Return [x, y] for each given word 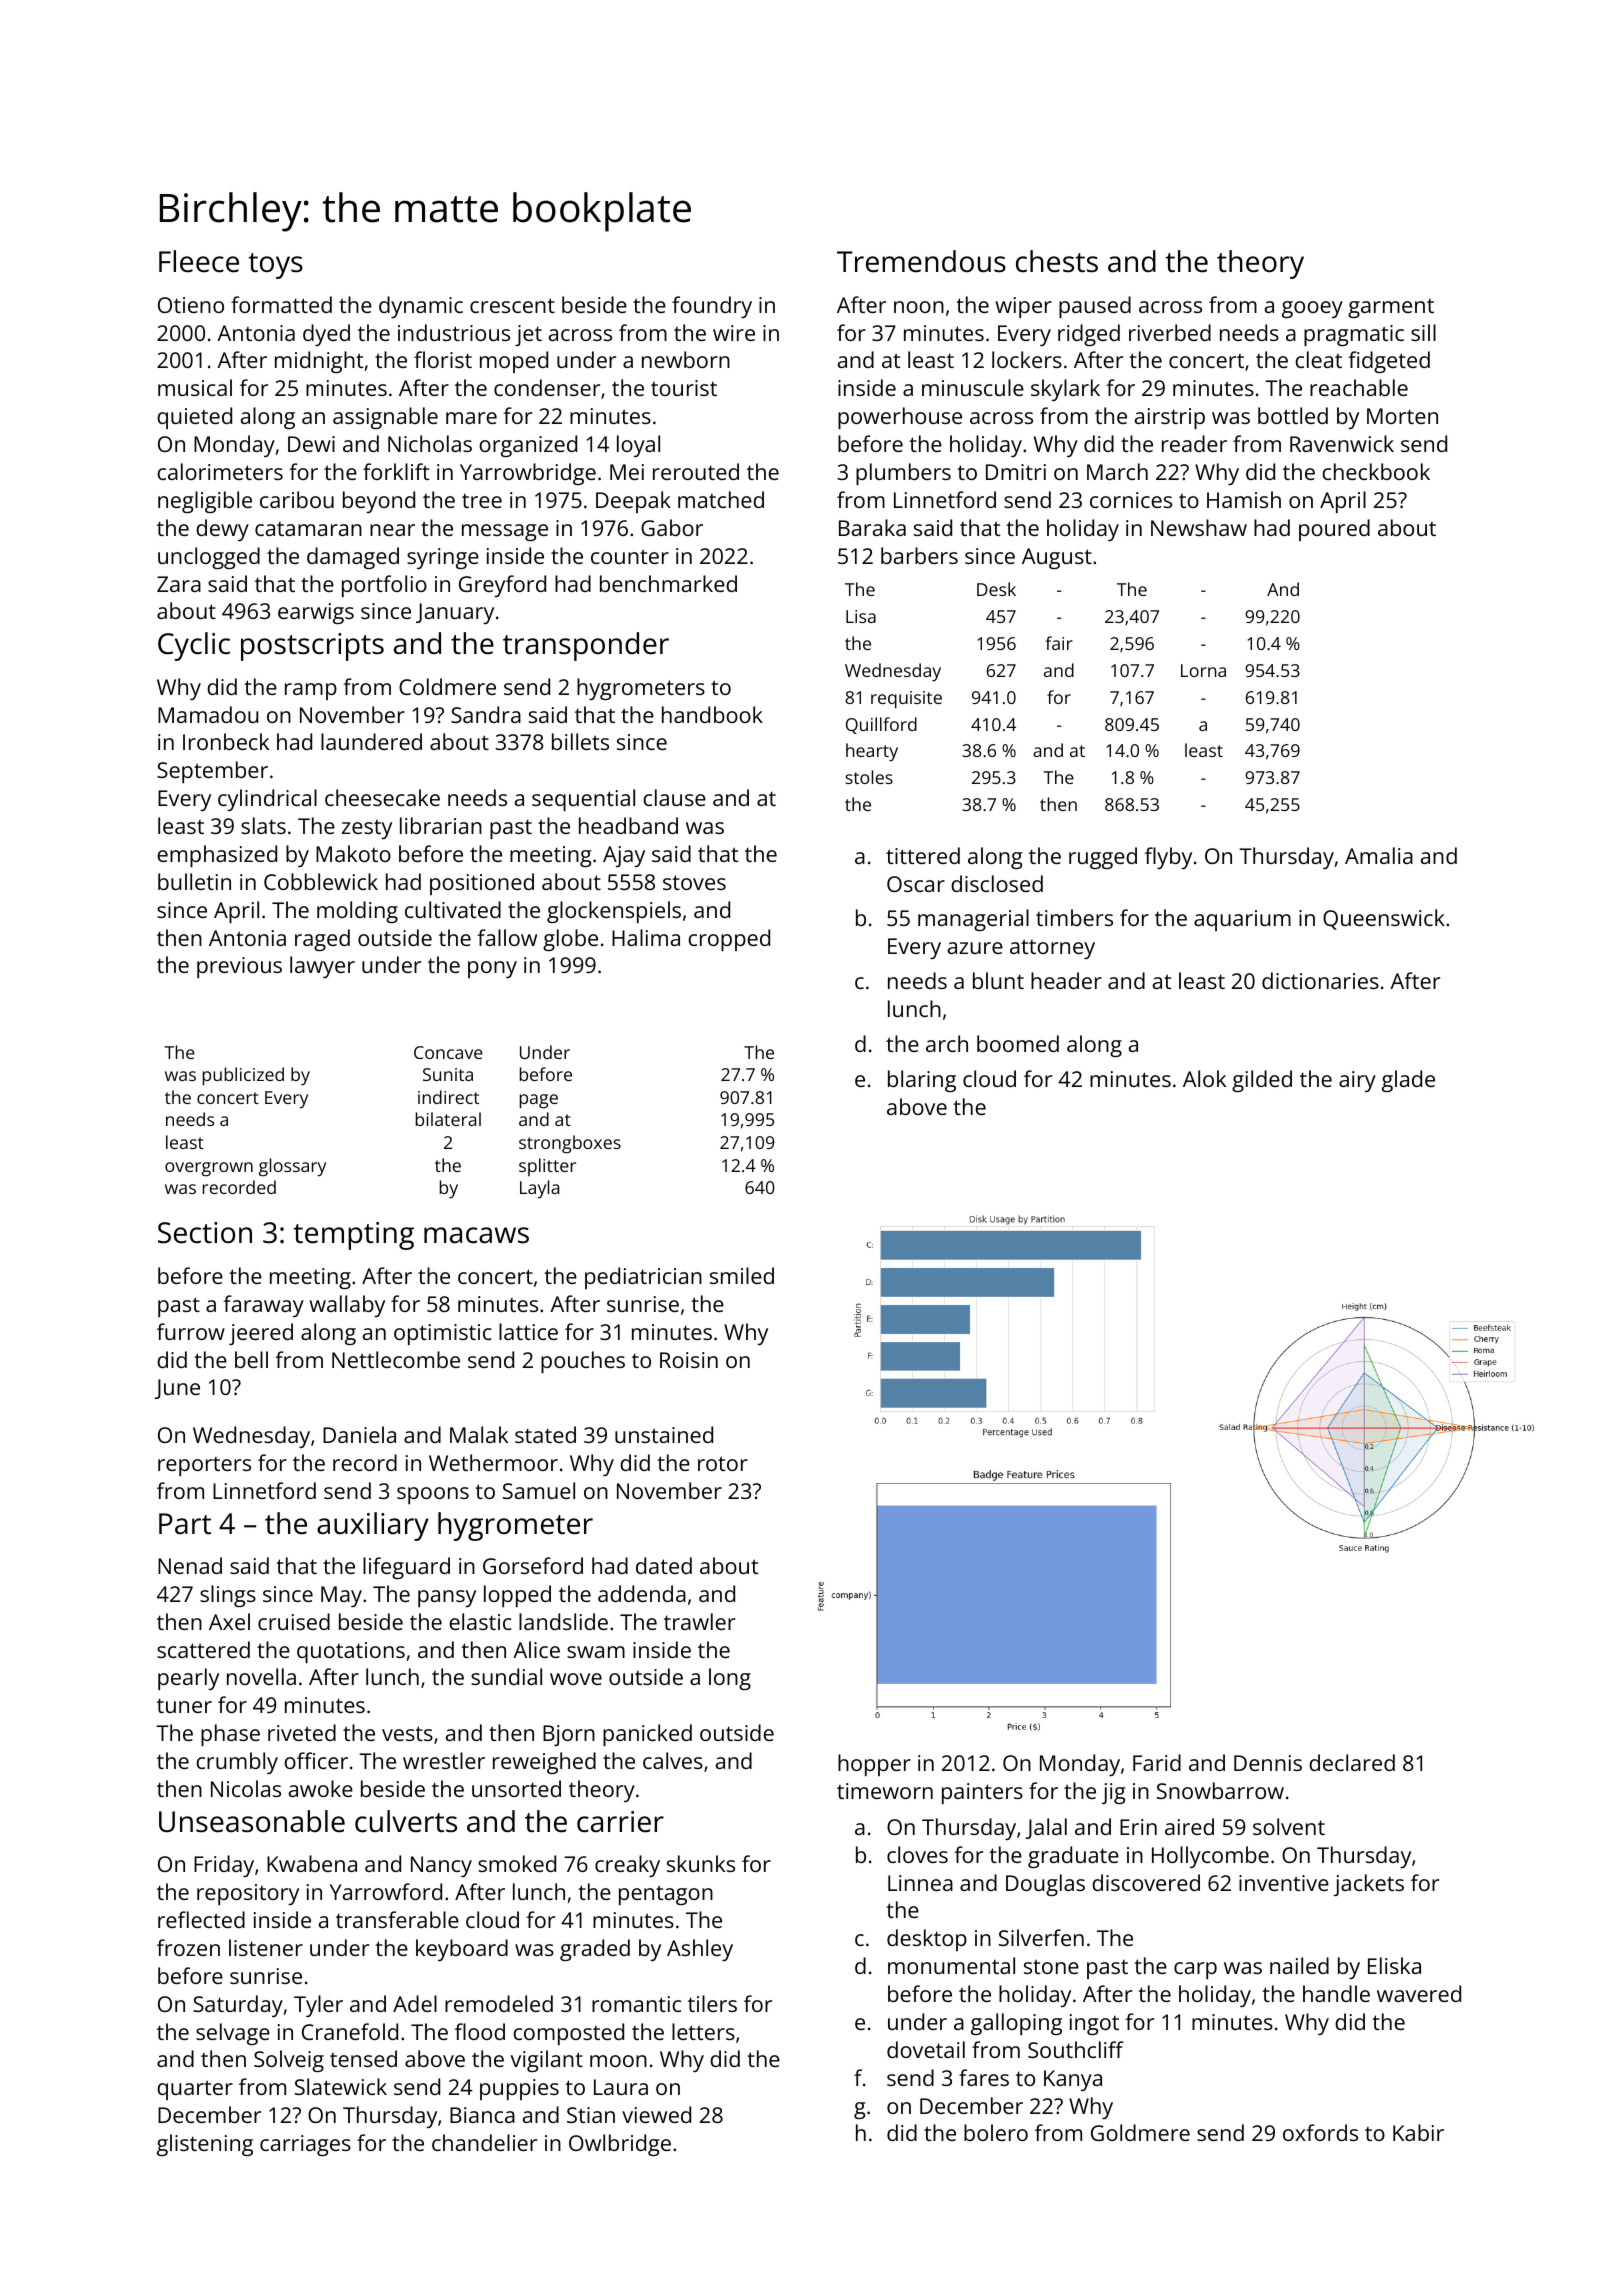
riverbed [1170, 332]
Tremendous [921, 261]
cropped [729, 940]
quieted [194, 418]
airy [1357, 1081]
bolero [996, 2132]
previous [239, 967]
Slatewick [341, 2086]
